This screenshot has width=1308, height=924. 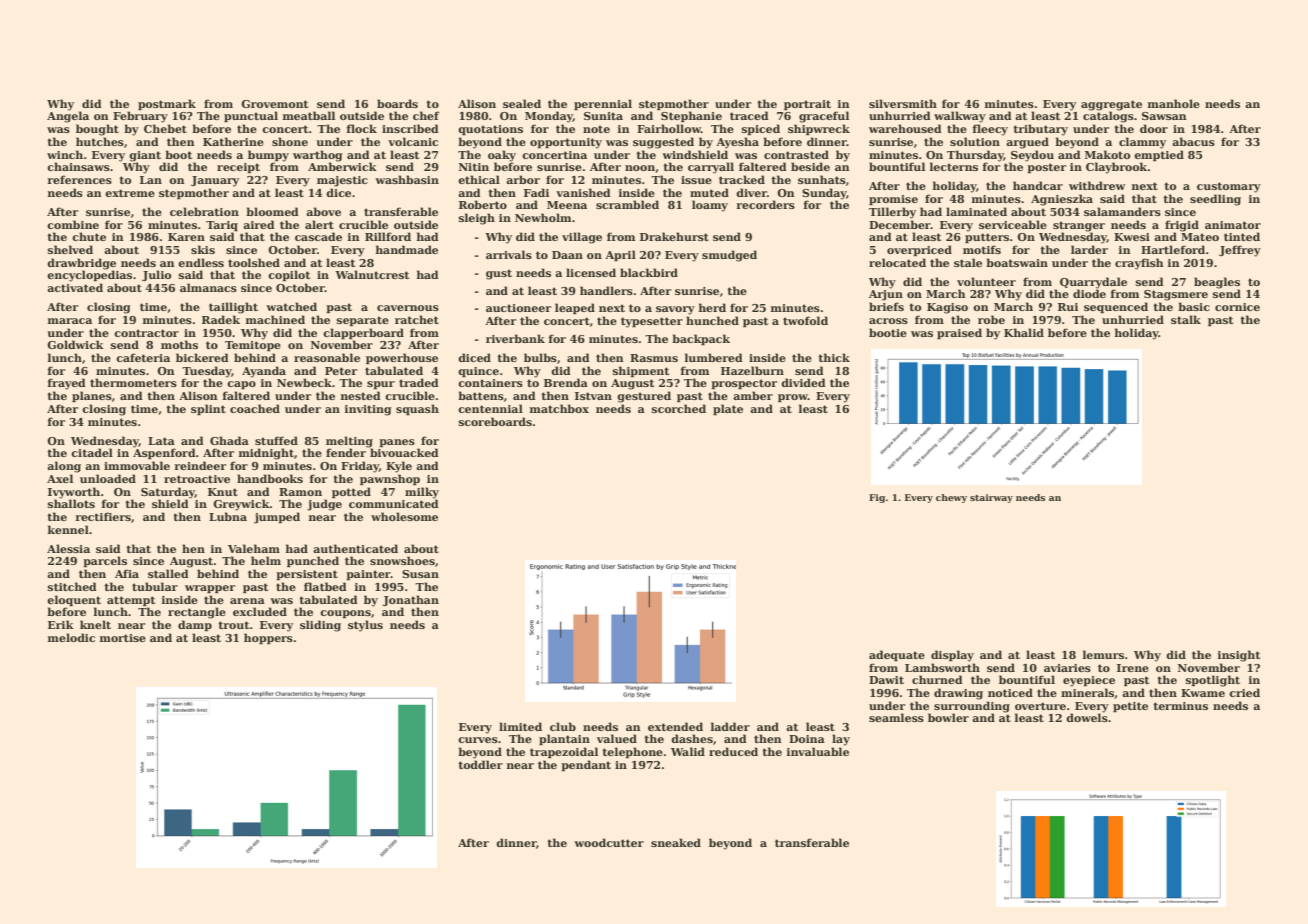 I want to click on Sunita, so click(x=603, y=116).
